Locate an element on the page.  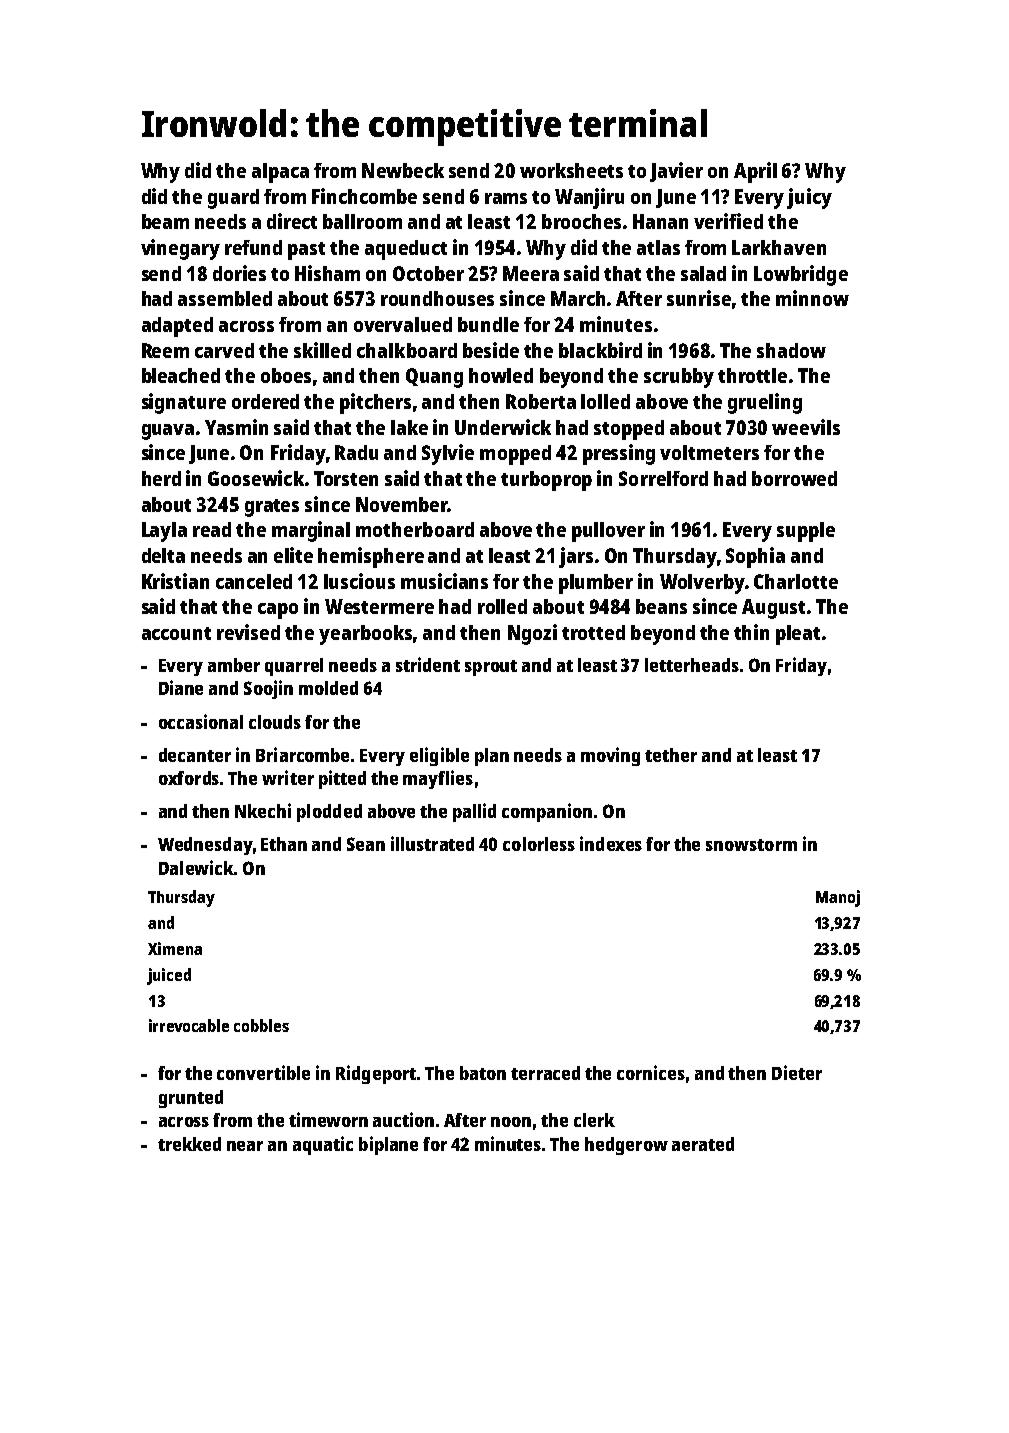
April is located at coordinates (755, 172).
